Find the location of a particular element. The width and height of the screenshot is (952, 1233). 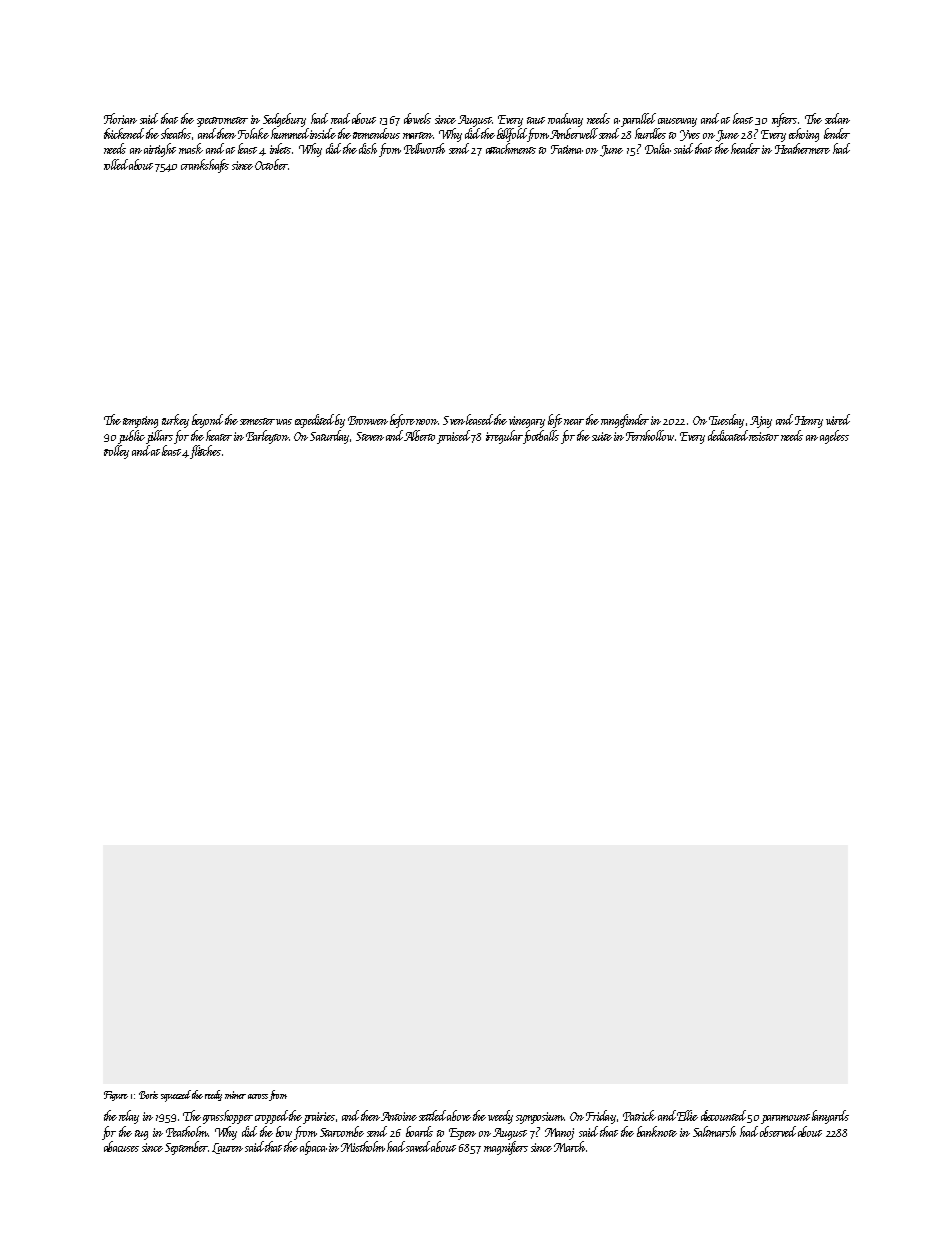

sedan is located at coordinates (837, 118).
